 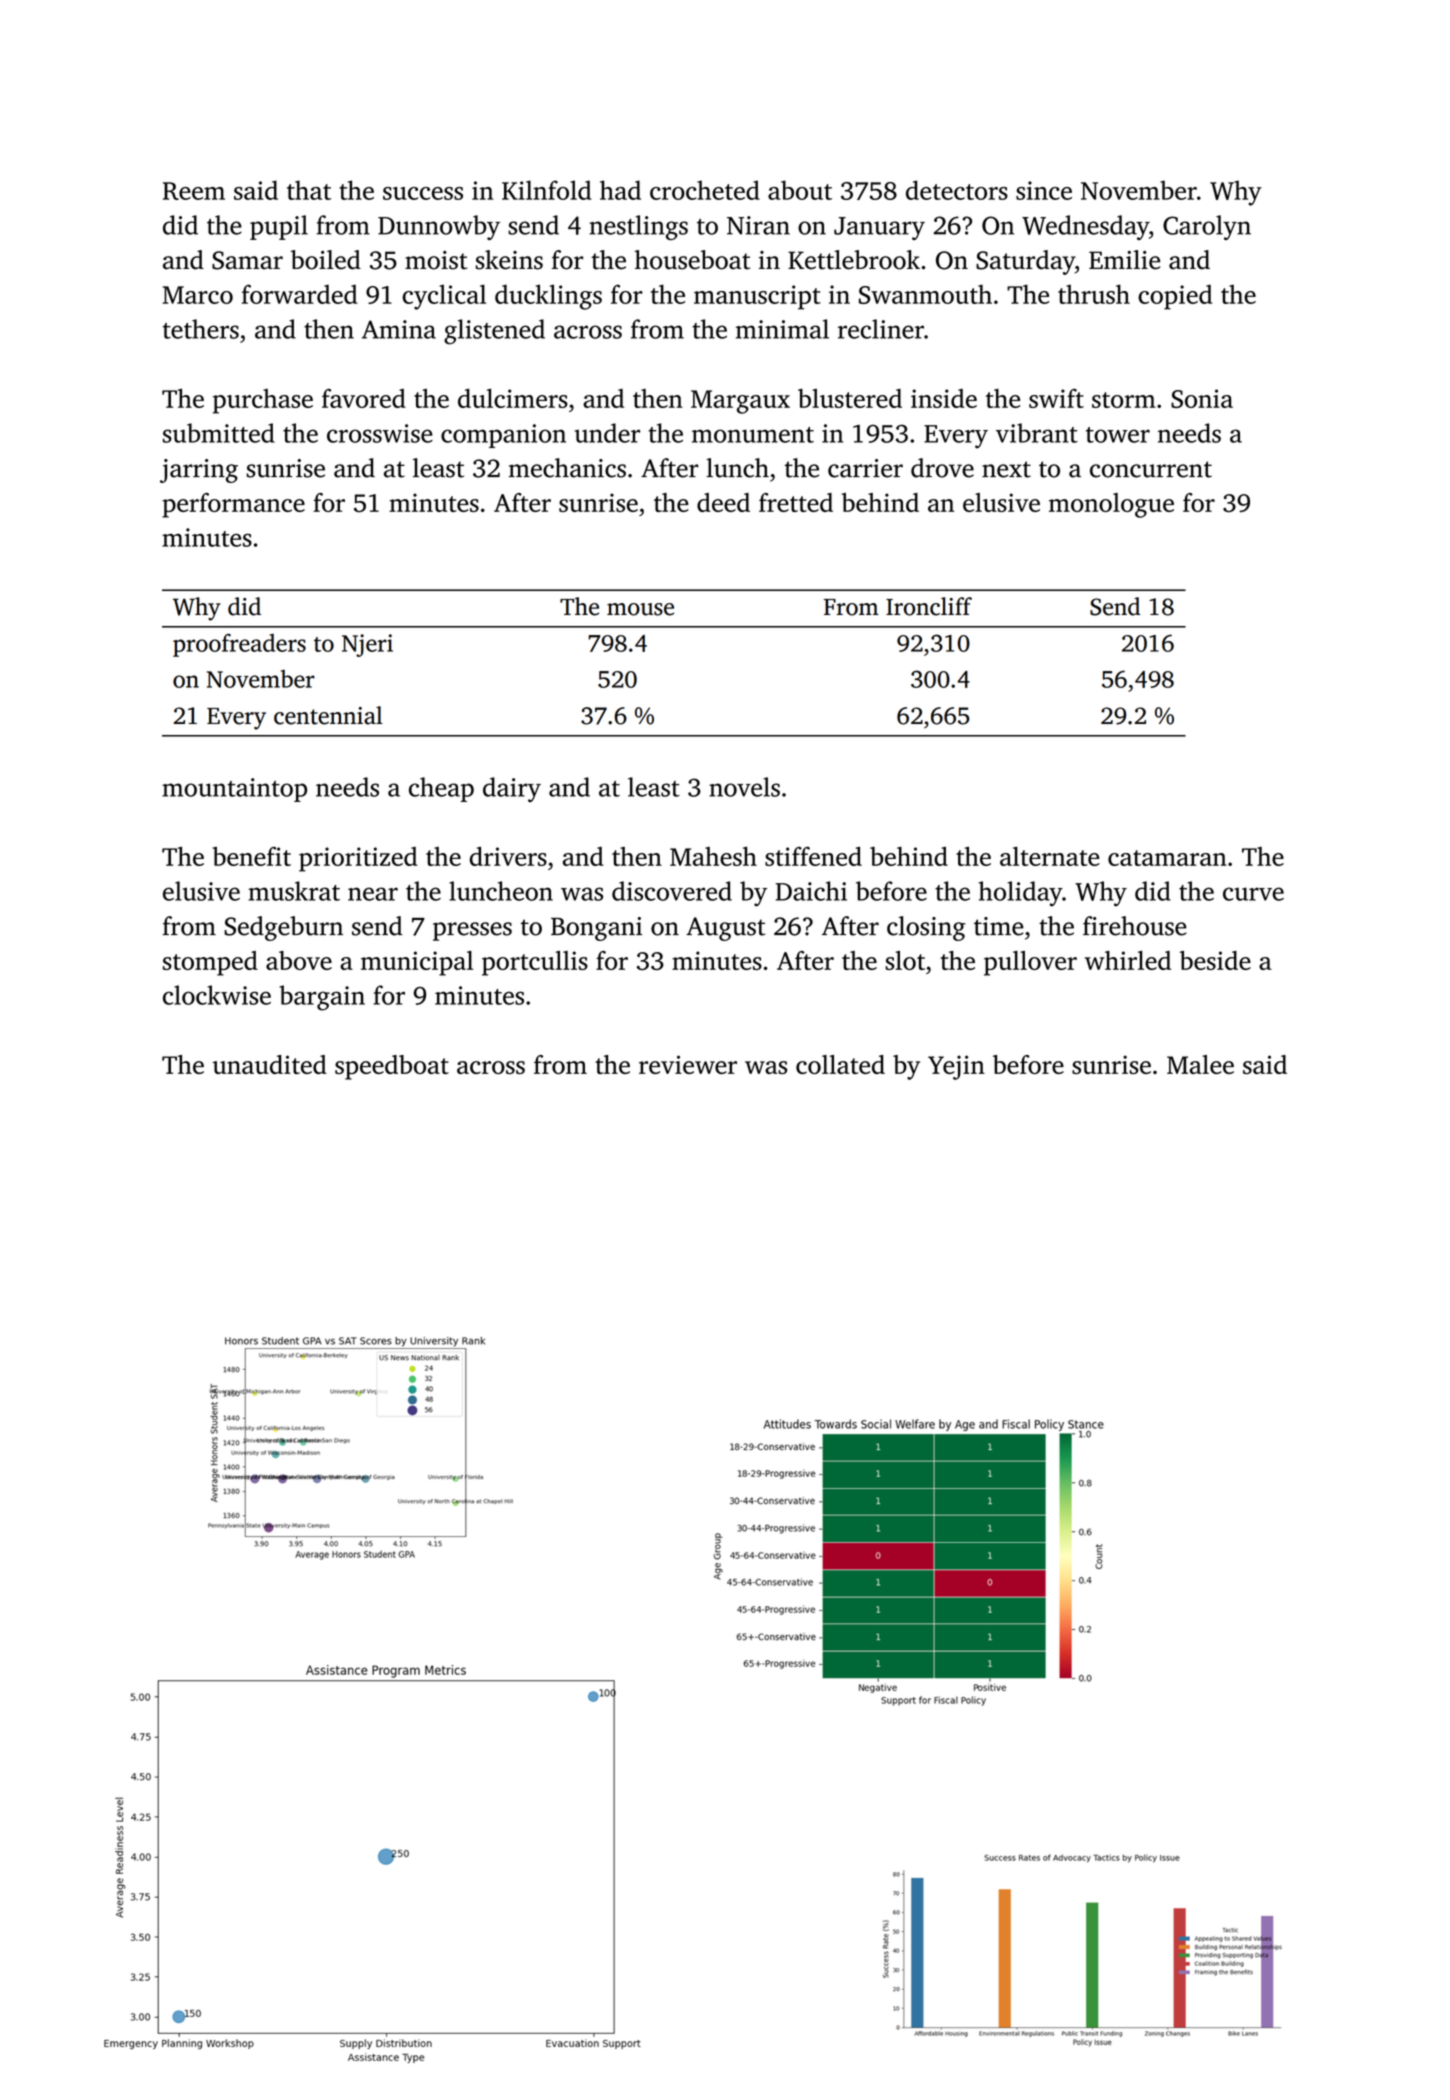 What do you see at coordinates (705, 190) in the screenshot?
I see `crocheted` at bounding box center [705, 190].
